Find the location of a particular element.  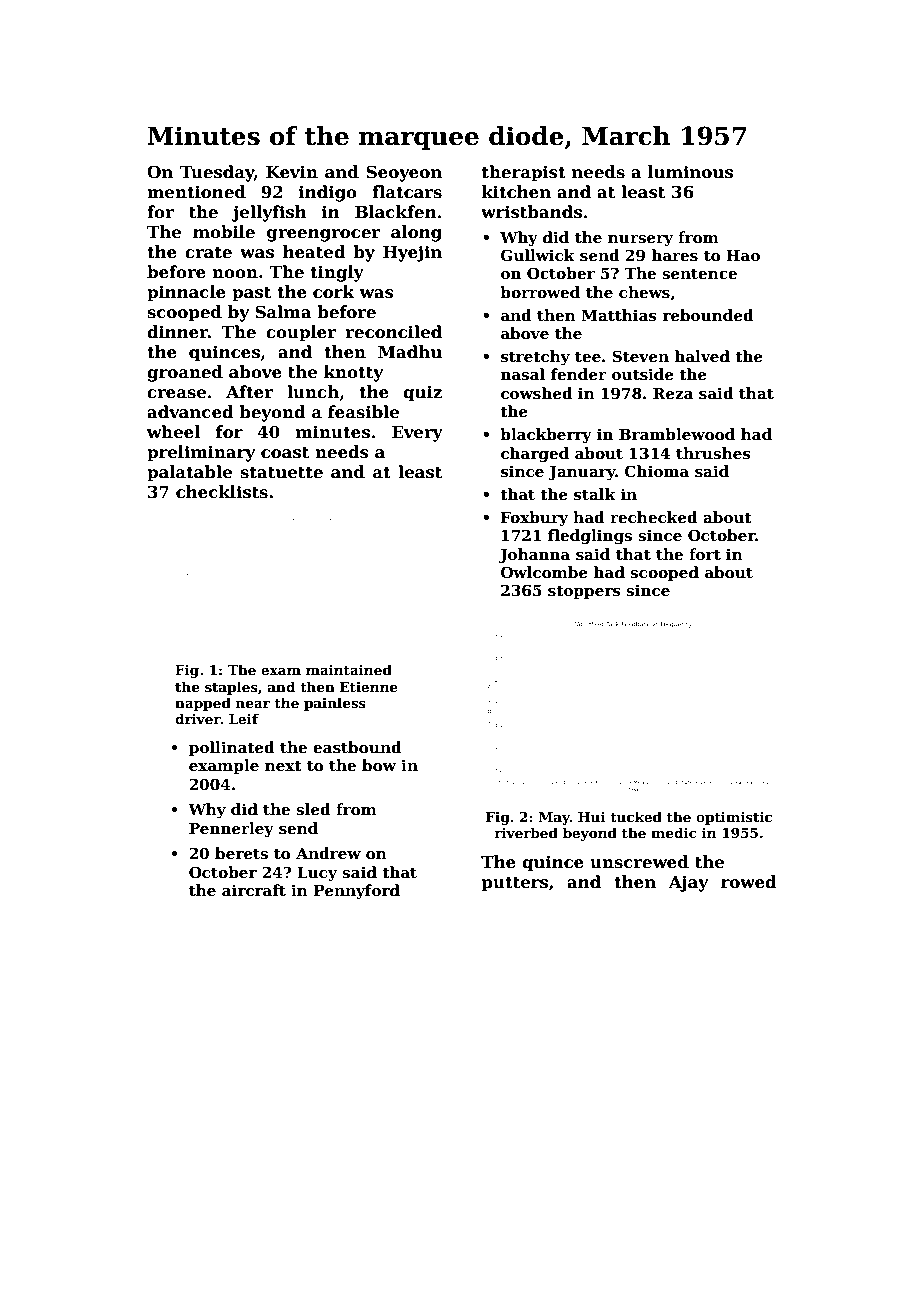

rebounded is located at coordinates (708, 315).
